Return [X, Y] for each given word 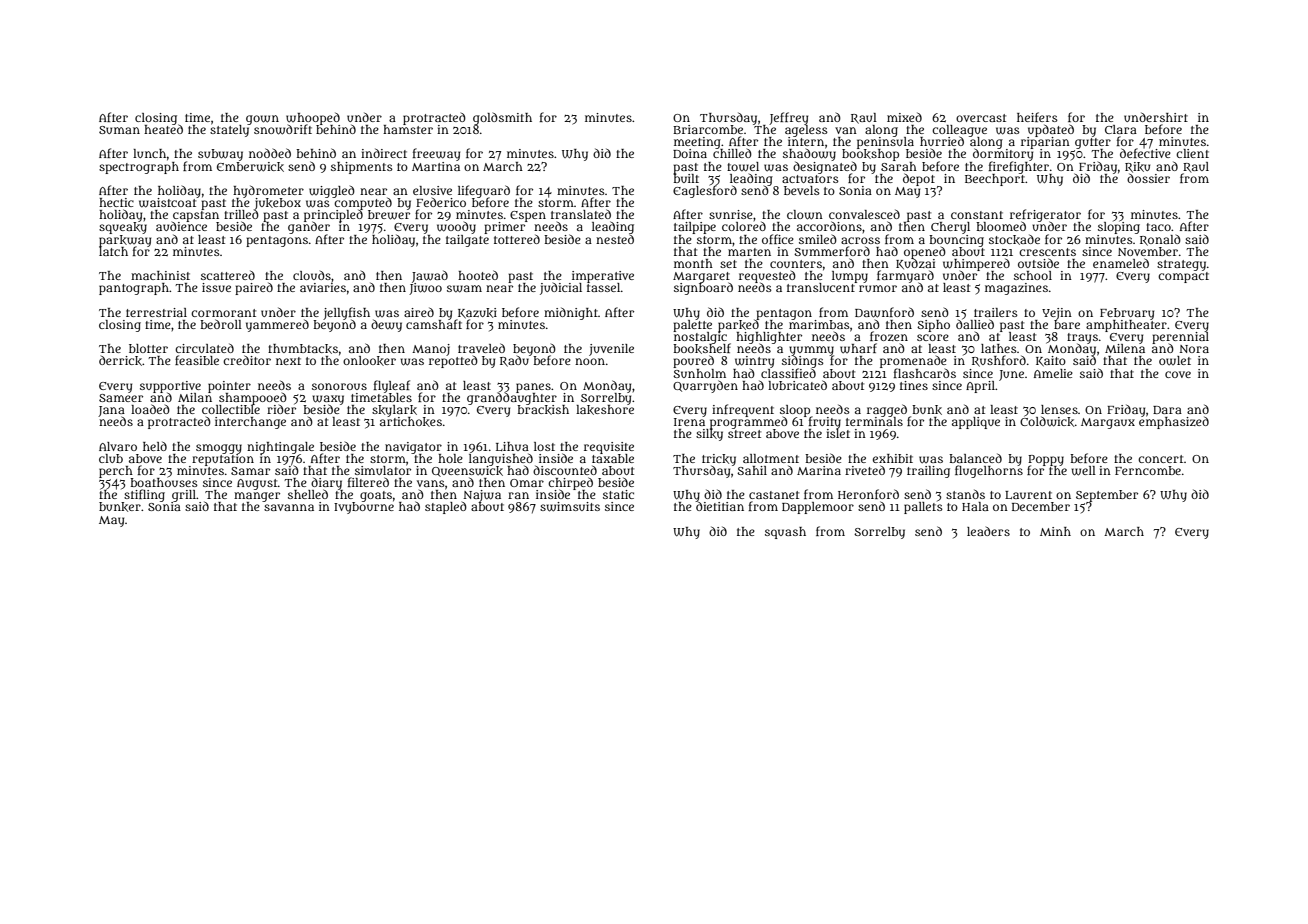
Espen [528, 216]
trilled [241, 214]
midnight [571, 313]
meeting [697, 143]
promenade [913, 362]
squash [785, 533]
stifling [144, 496]
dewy [386, 325]
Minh [1055, 531]
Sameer [121, 398]
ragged [887, 410]
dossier [1148, 178]
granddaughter [512, 398]
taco [1158, 227]
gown [262, 120]
